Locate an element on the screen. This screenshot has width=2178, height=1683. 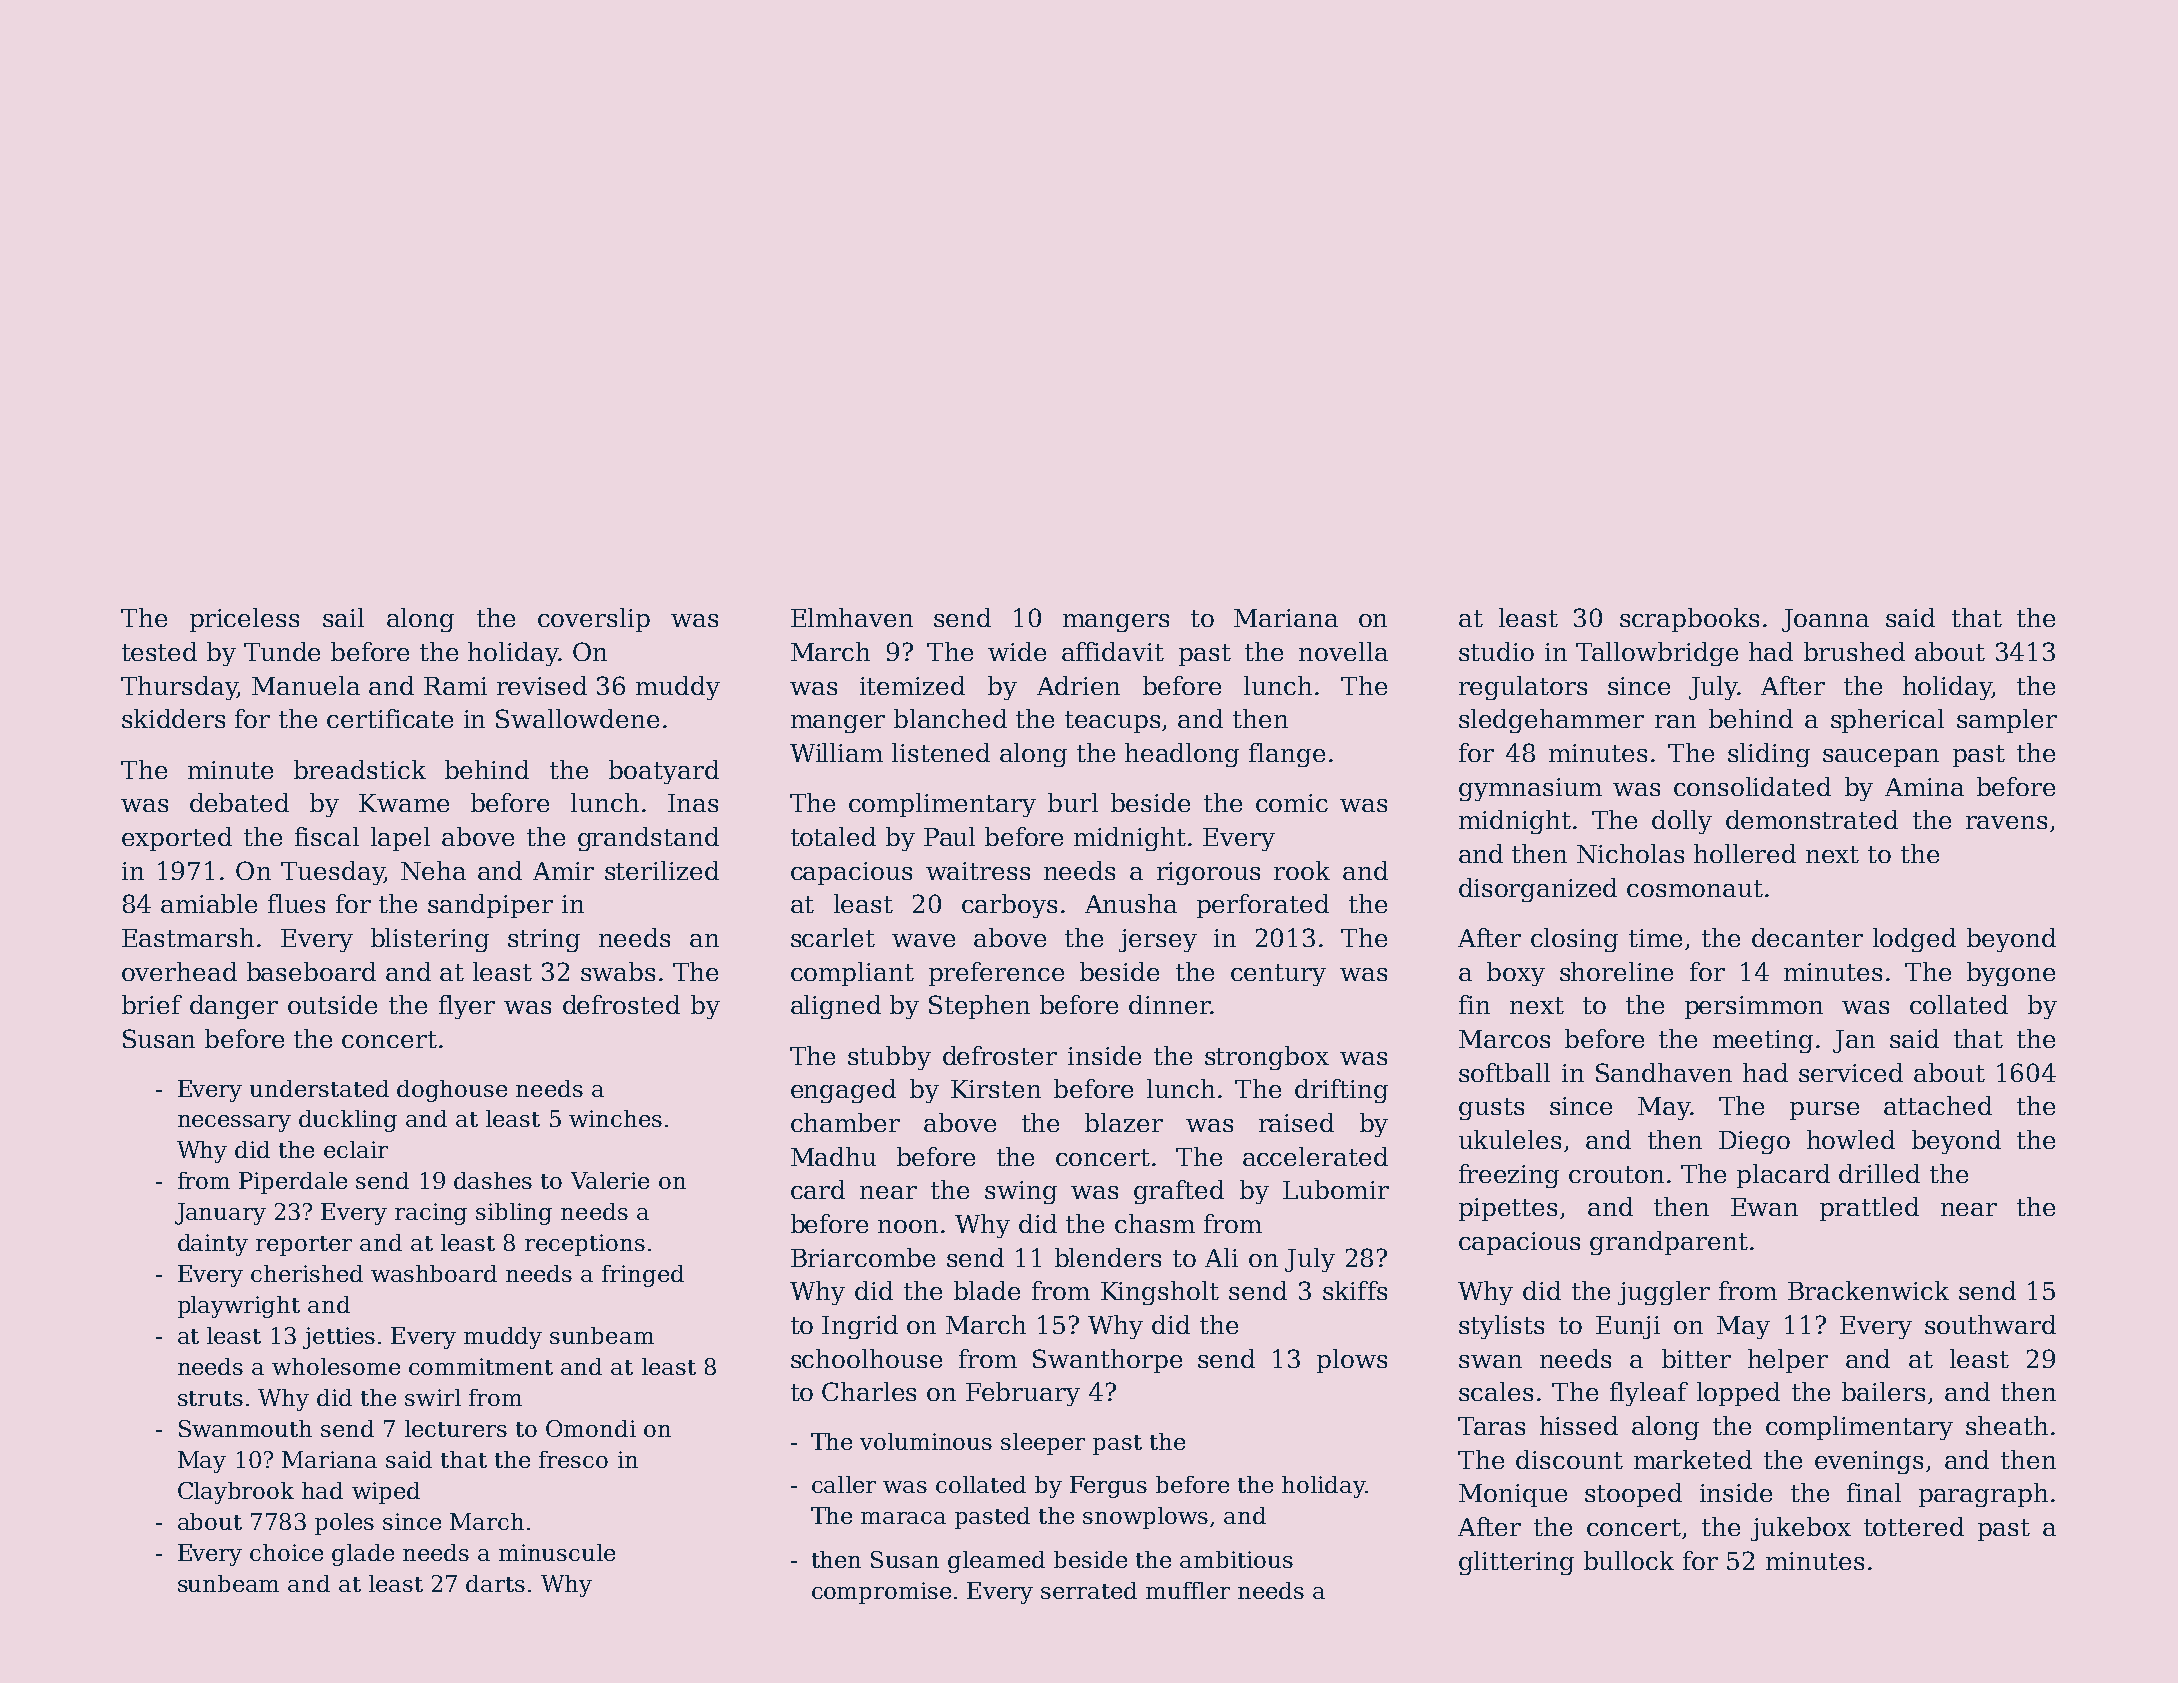
minuscule is located at coordinates (557, 1552).
